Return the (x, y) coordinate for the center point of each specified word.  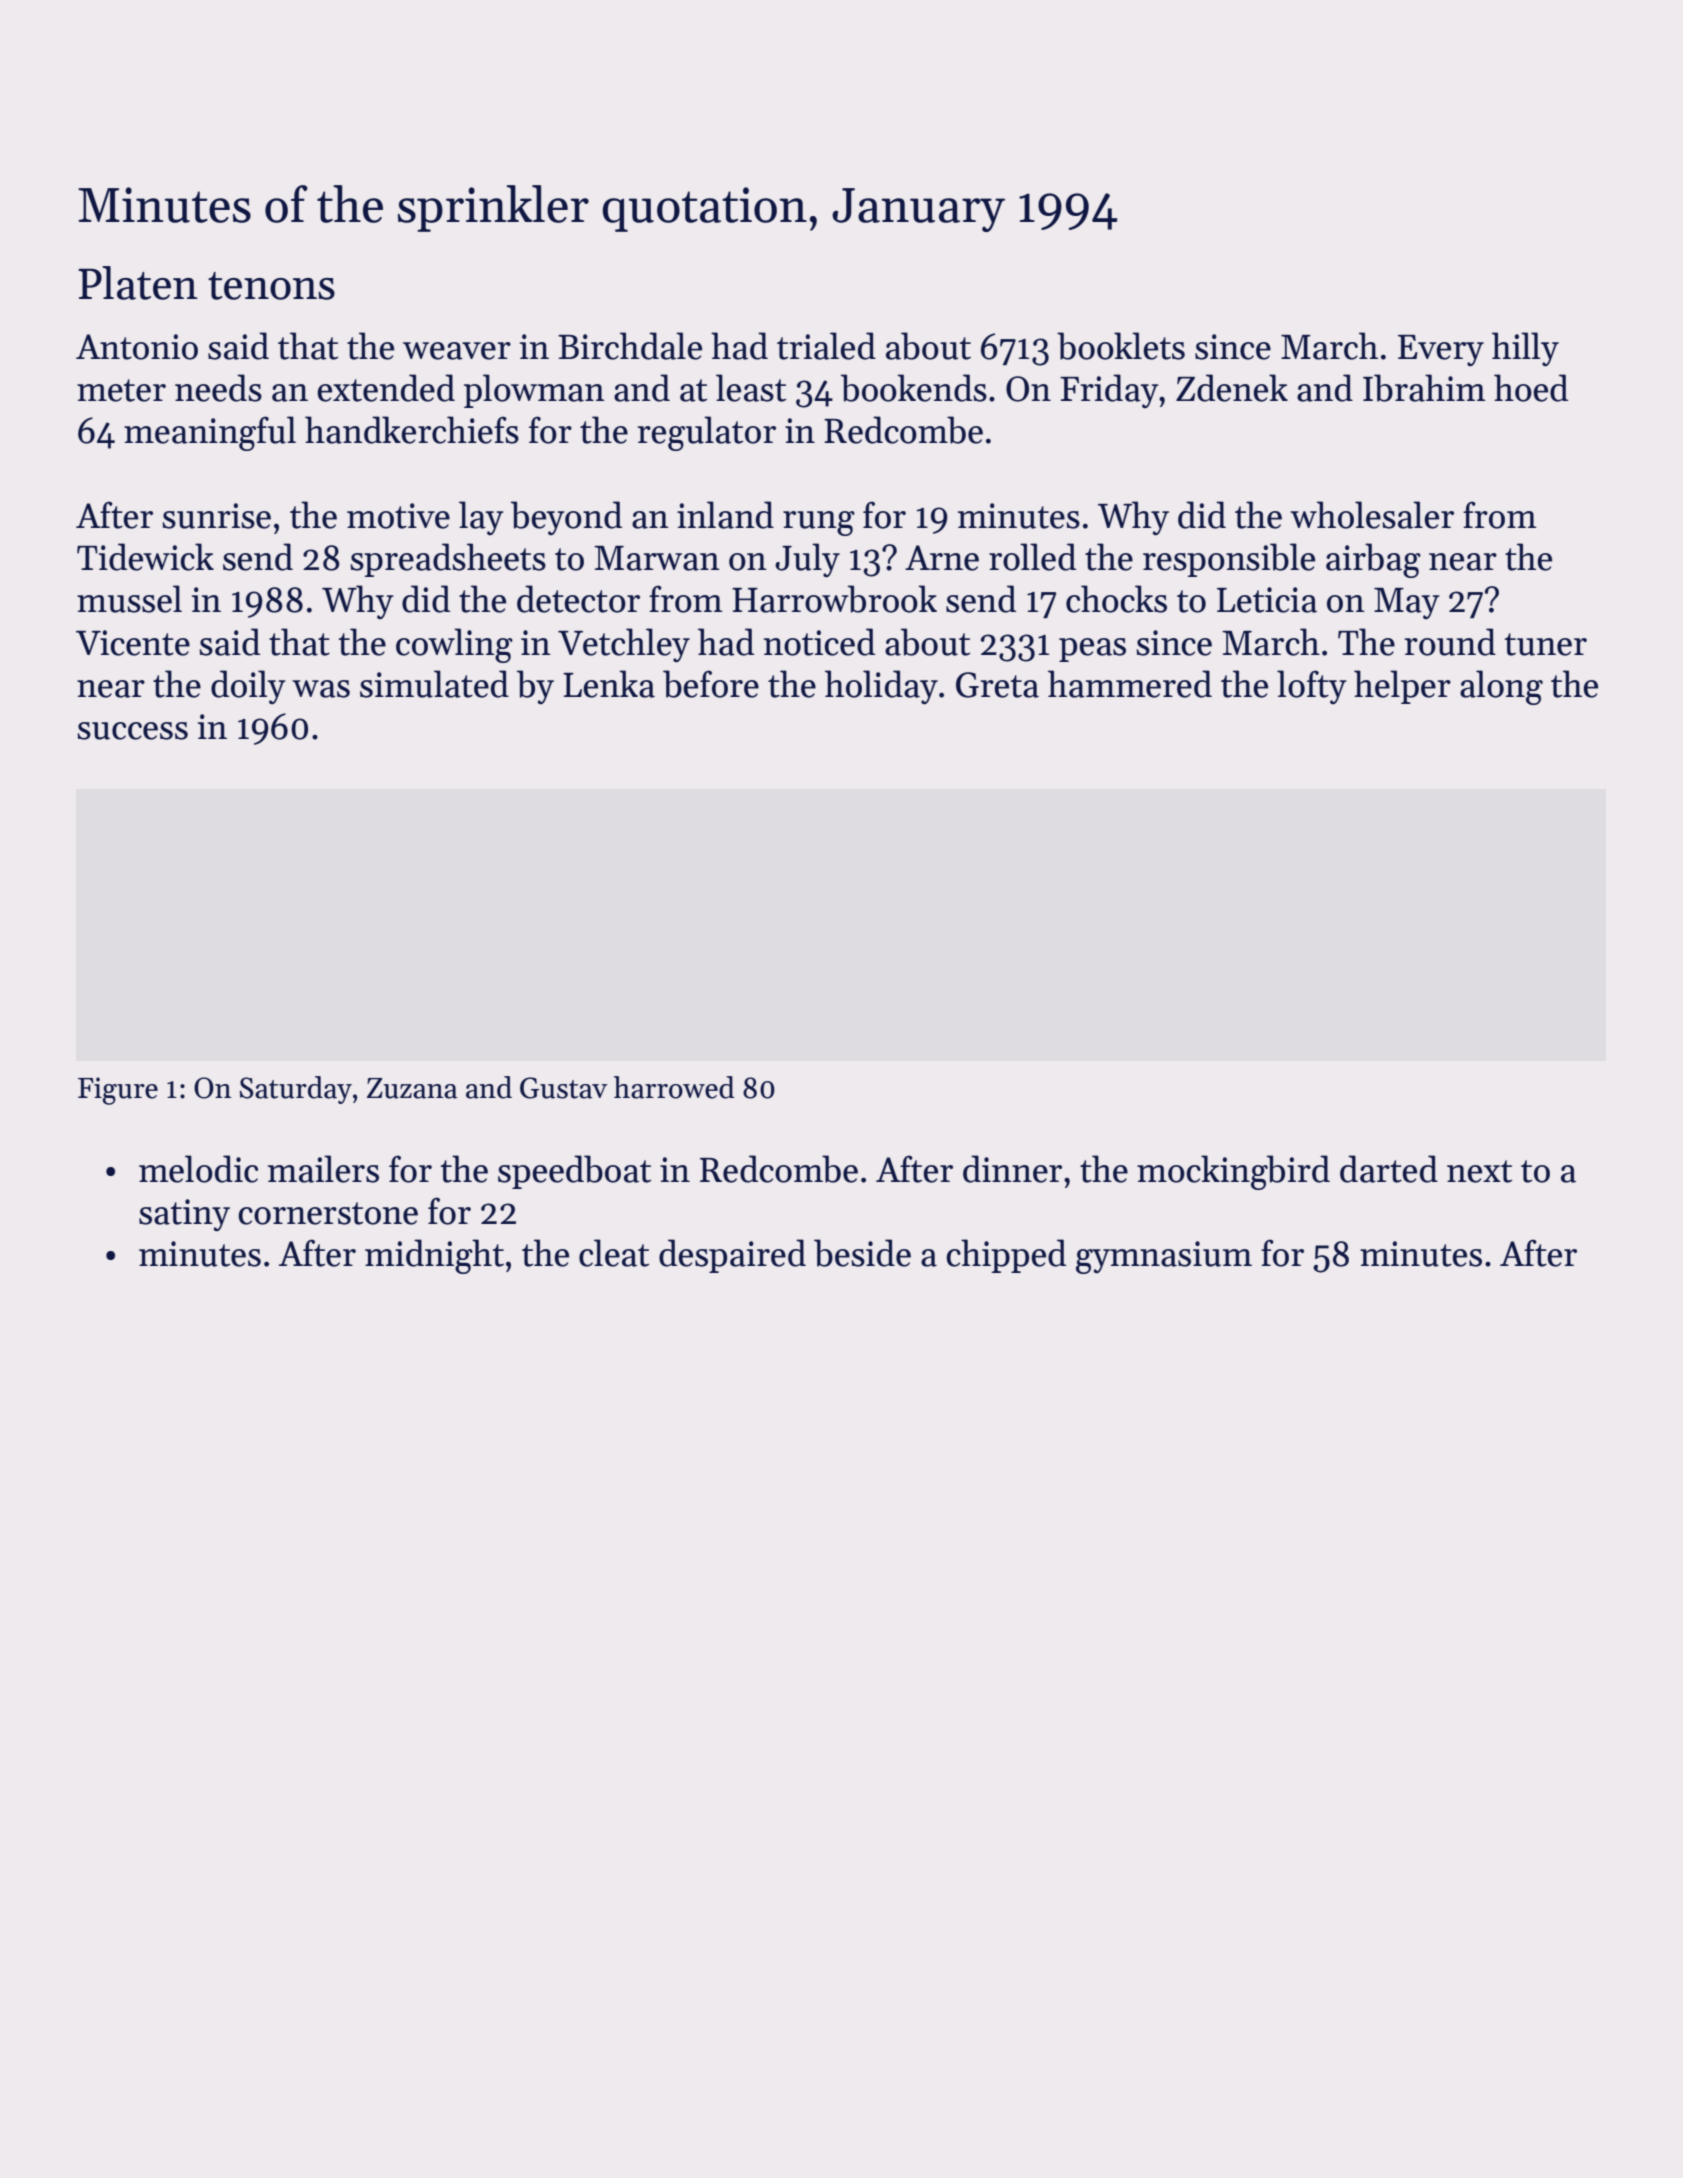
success (132, 731)
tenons (271, 286)
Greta (997, 685)
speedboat (574, 1172)
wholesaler (1372, 515)
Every (1441, 350)
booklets (1121, 346)
